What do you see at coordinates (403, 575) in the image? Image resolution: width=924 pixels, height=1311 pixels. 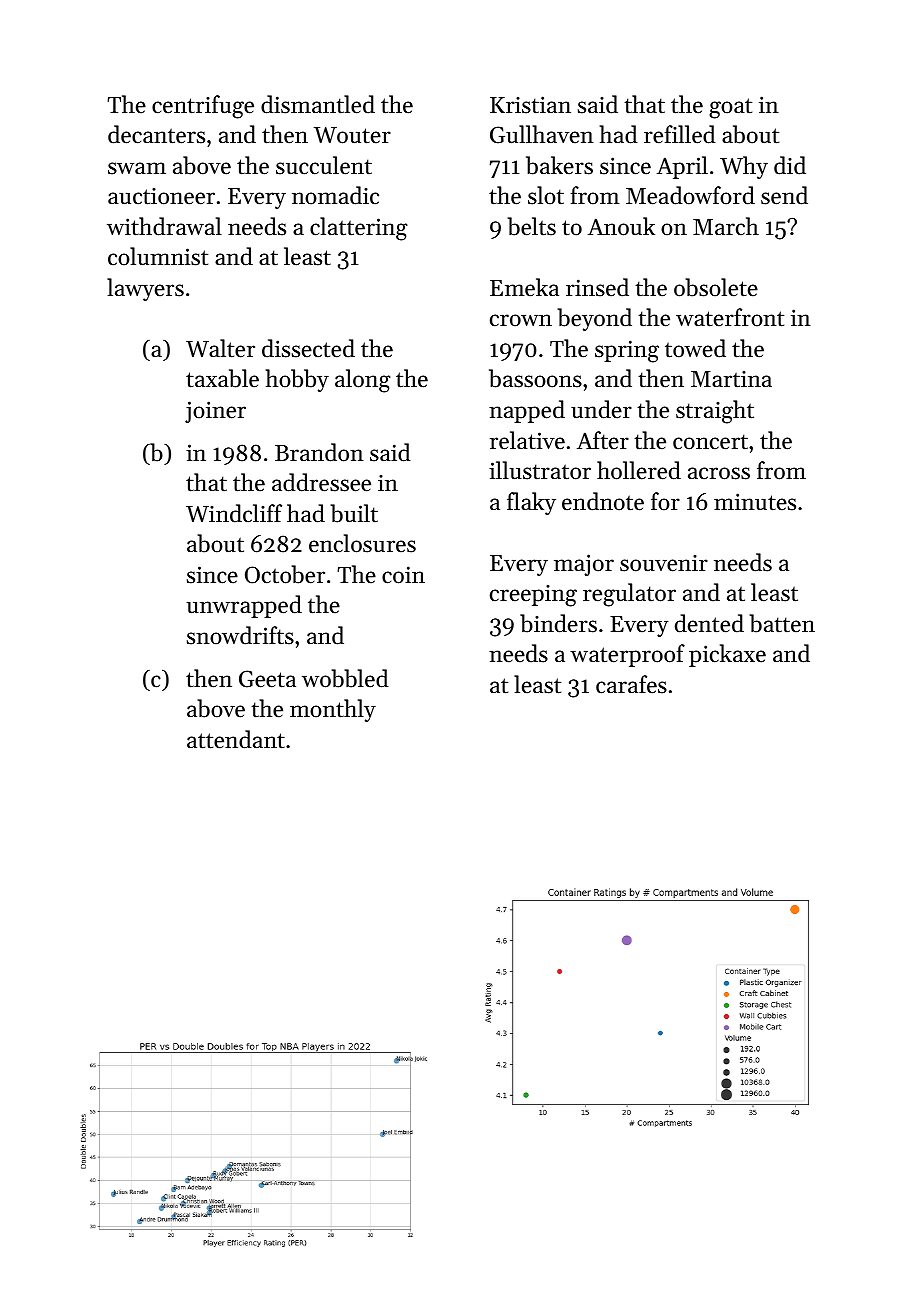 I see `coin` at bounding box center [403, 575].
